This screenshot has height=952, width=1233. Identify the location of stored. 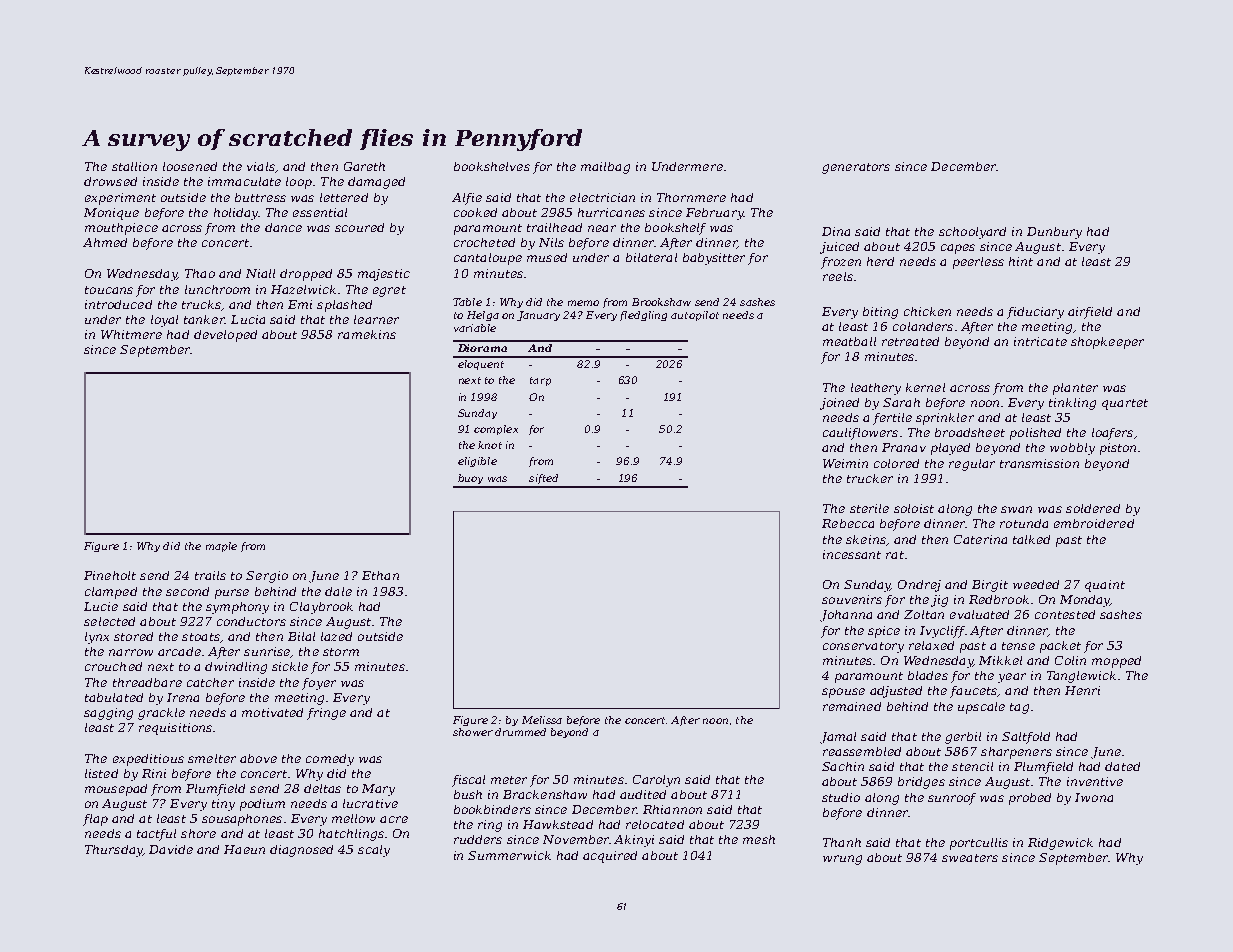
(133, 636).
